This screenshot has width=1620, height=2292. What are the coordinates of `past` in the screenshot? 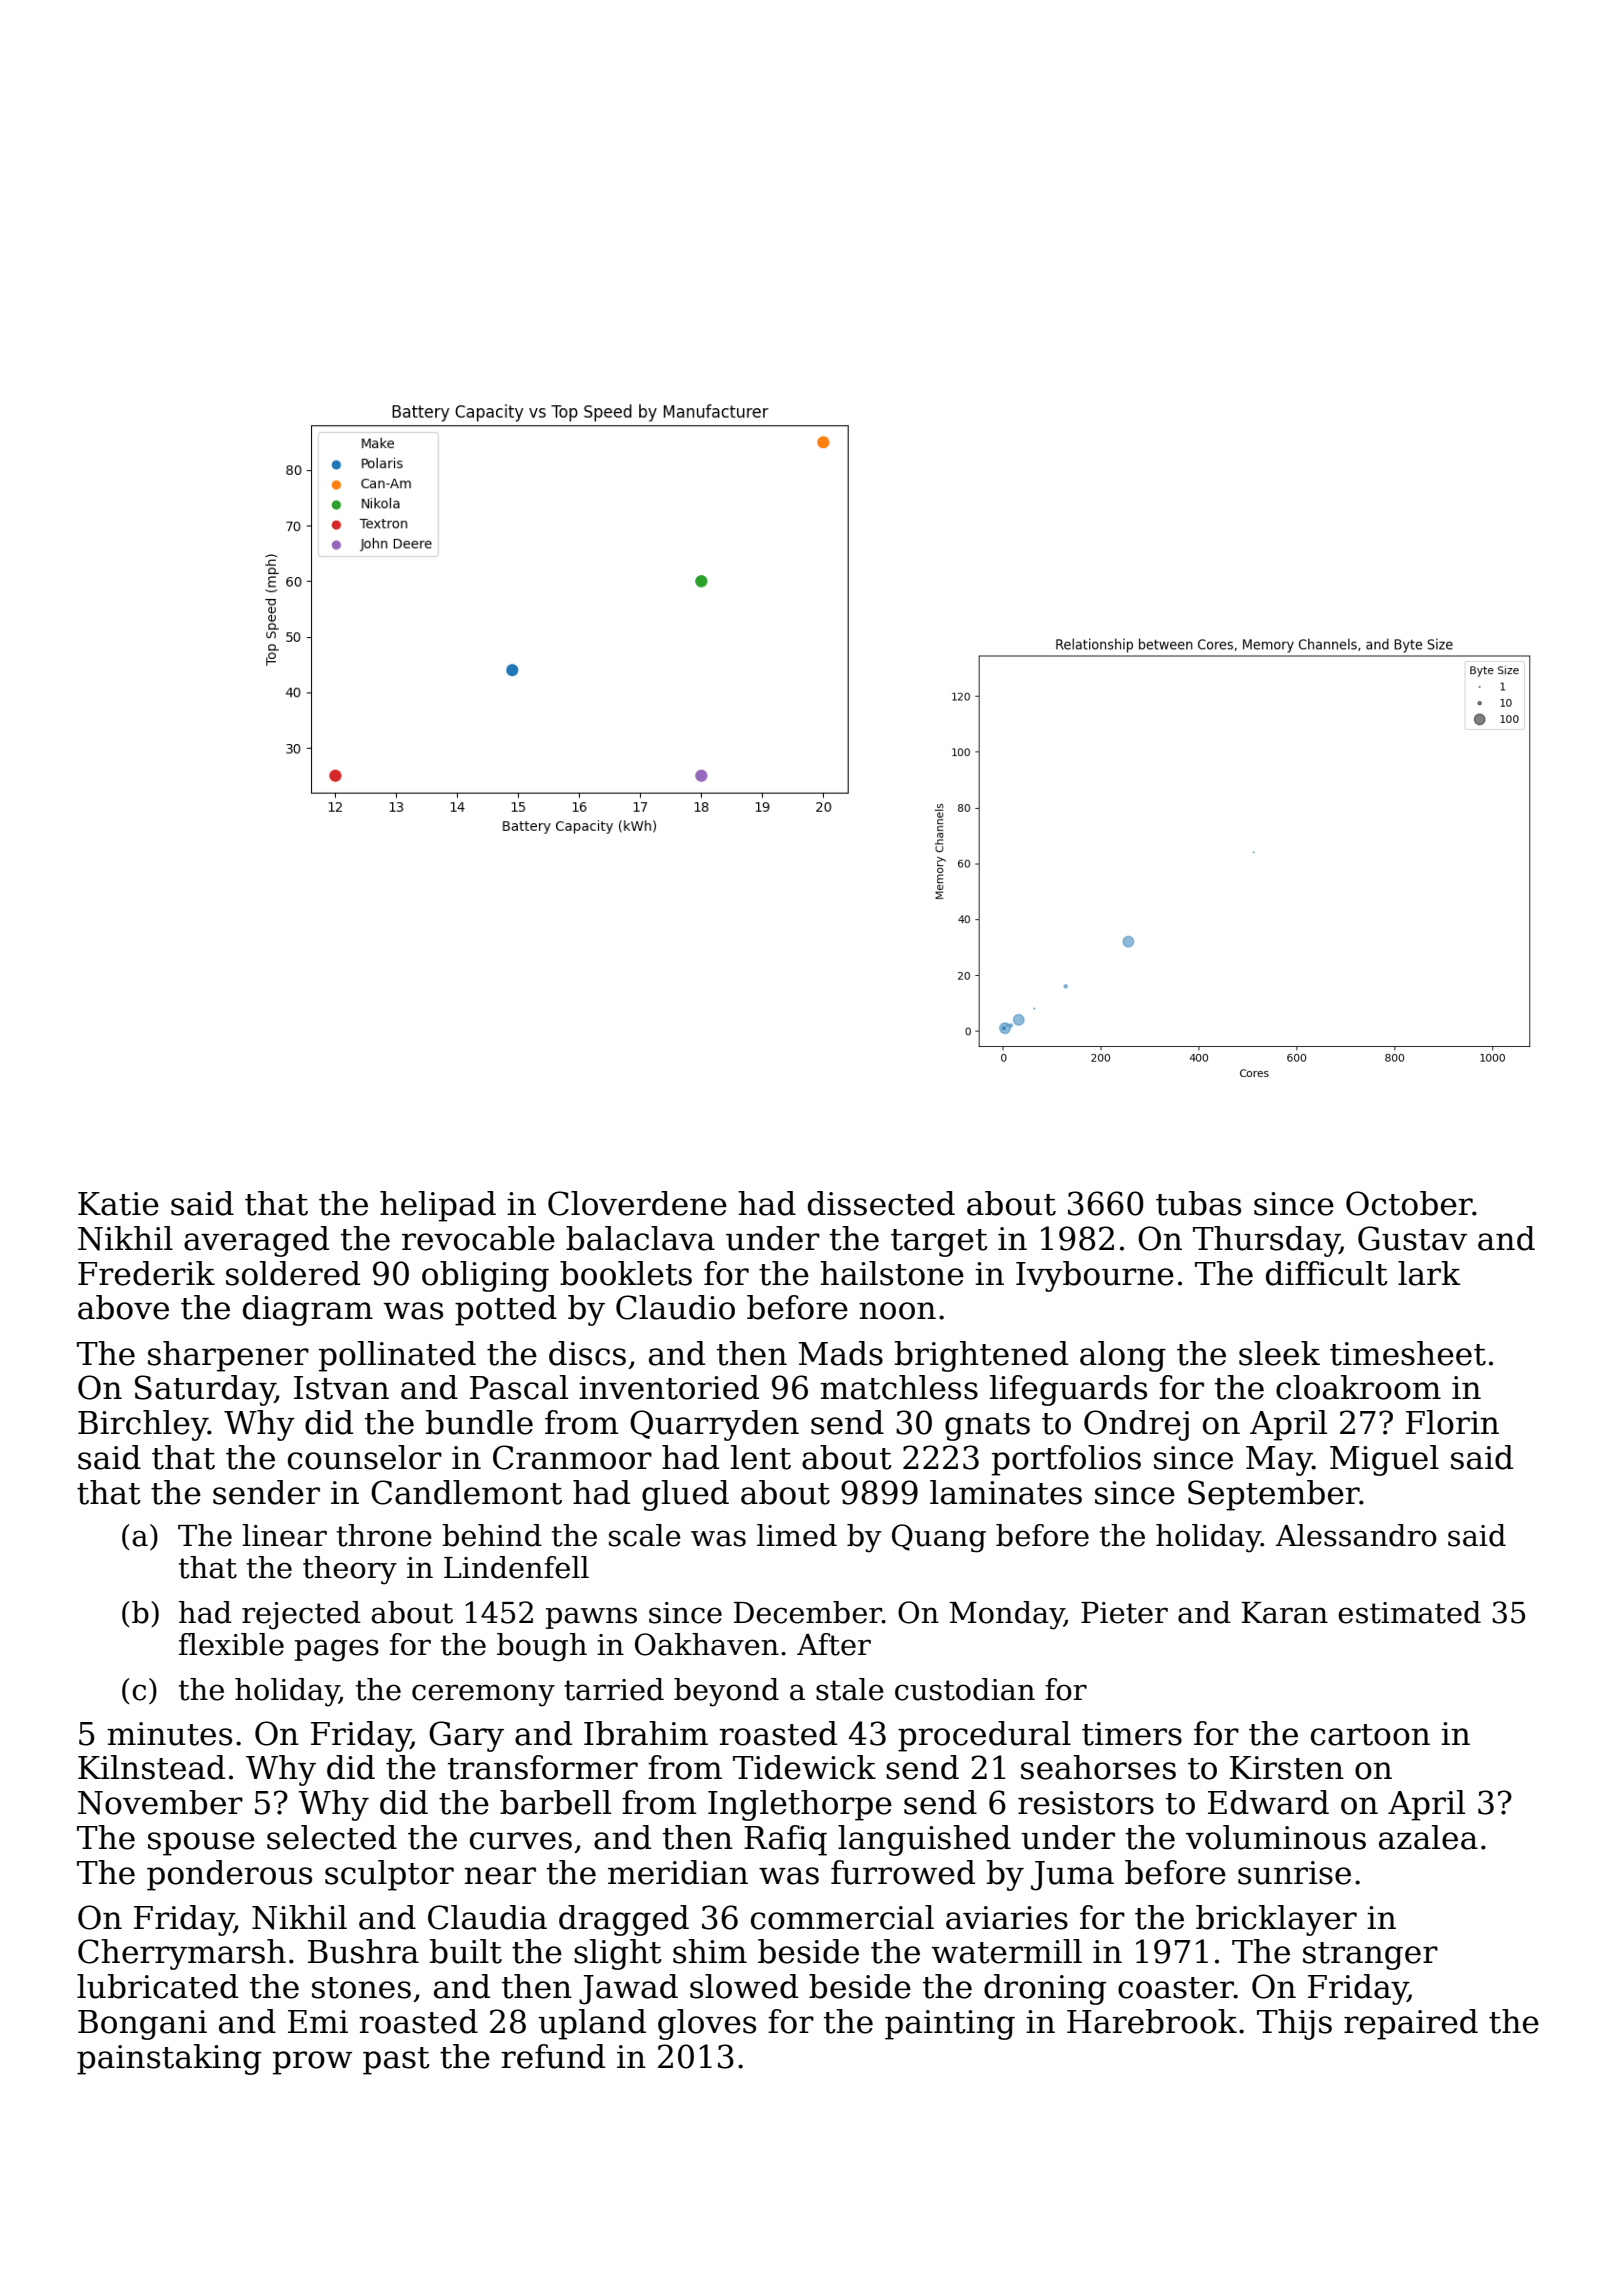 It's located at (396, 2061).
